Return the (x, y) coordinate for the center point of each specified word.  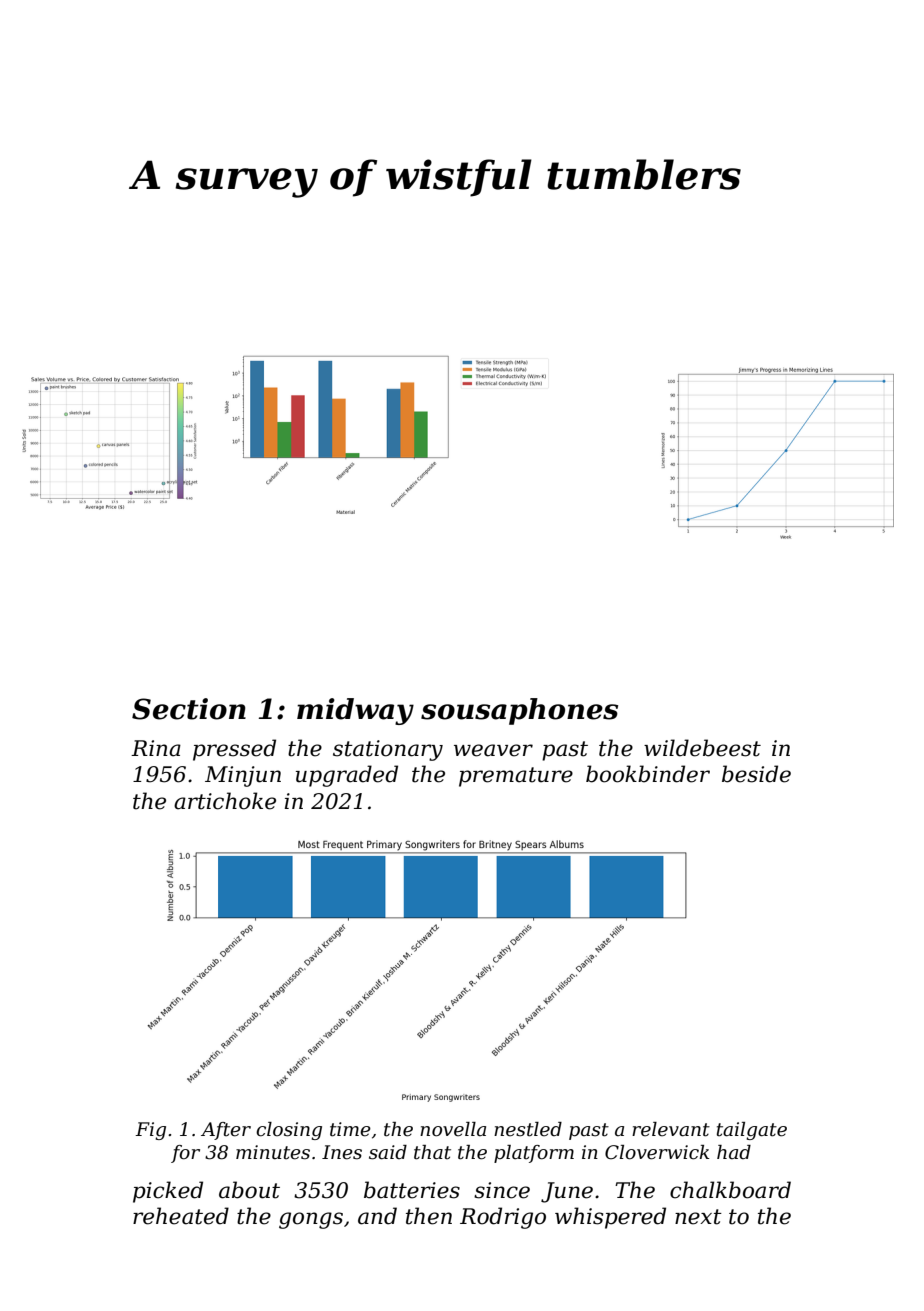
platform (534, 1154)
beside (756, 774)
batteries (412, 1190)
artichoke (225, 801)
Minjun (243, 776)
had (734, 1152)
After (226, 1131)
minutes (273, 1152)
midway (355, 711)
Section (189, 709)
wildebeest (702, 748)
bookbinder (648, 774)
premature (516, 777)
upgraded (347, 776)
